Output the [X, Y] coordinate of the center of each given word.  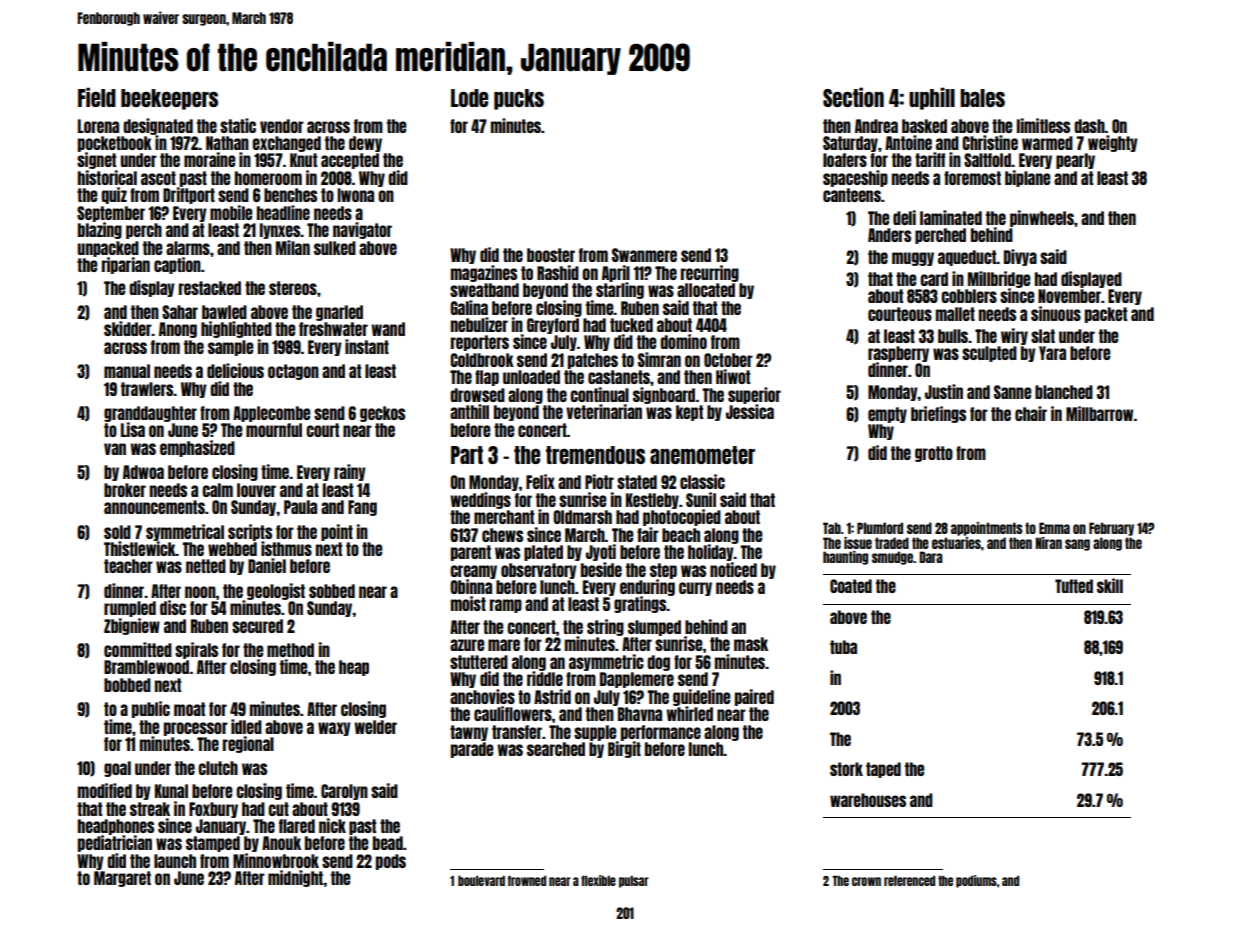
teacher [128, 566]
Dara [931, 557]
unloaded [531, 377]
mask [751, 644]
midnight [295, 878]
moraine [209, 159]
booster [551, 255]
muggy [913, 259]
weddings [480, 500]
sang [1077, 545]
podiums [976, 881]
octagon [293, 372]
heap [354, 668]
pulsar [634, 882]
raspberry [898, 354]
